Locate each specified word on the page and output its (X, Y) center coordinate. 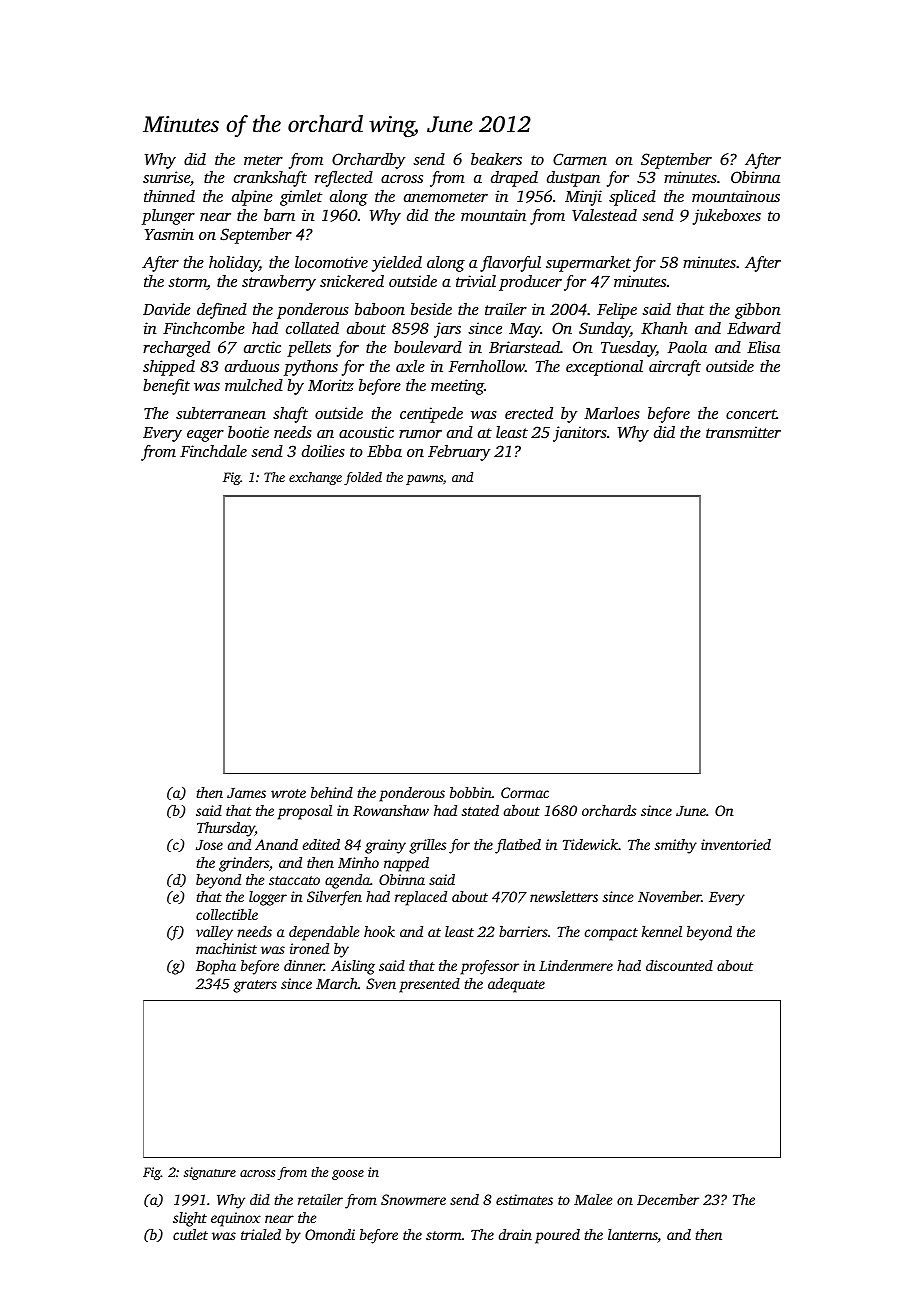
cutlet (190, 1234)
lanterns (633, 1236)
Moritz (331, 385)
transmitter (743, 432)
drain (515, 1234)
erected (529, 413)
